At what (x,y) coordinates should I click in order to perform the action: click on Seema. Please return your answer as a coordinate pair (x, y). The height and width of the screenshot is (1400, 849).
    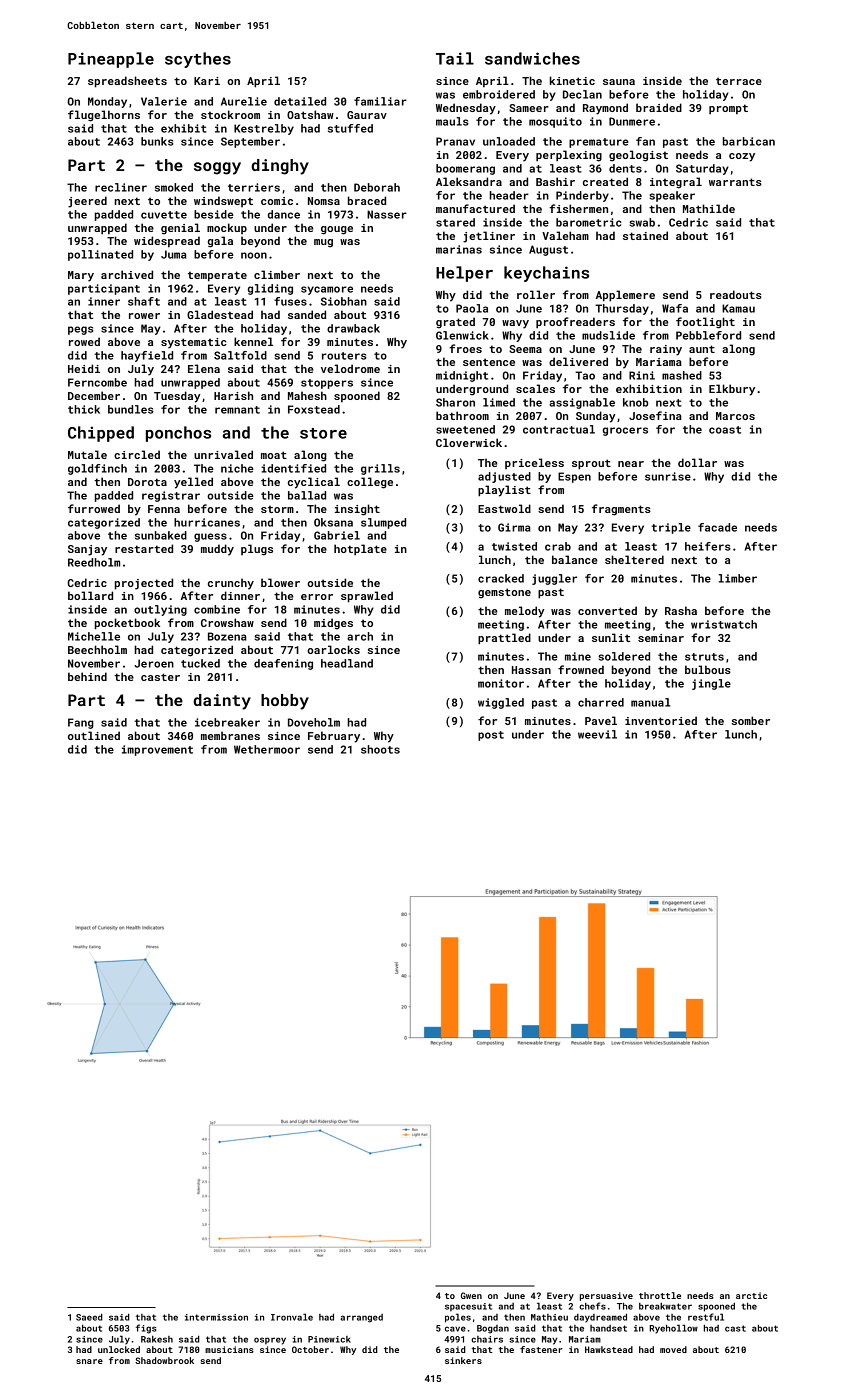
    Looking at the image, I should click on (525, 349).
